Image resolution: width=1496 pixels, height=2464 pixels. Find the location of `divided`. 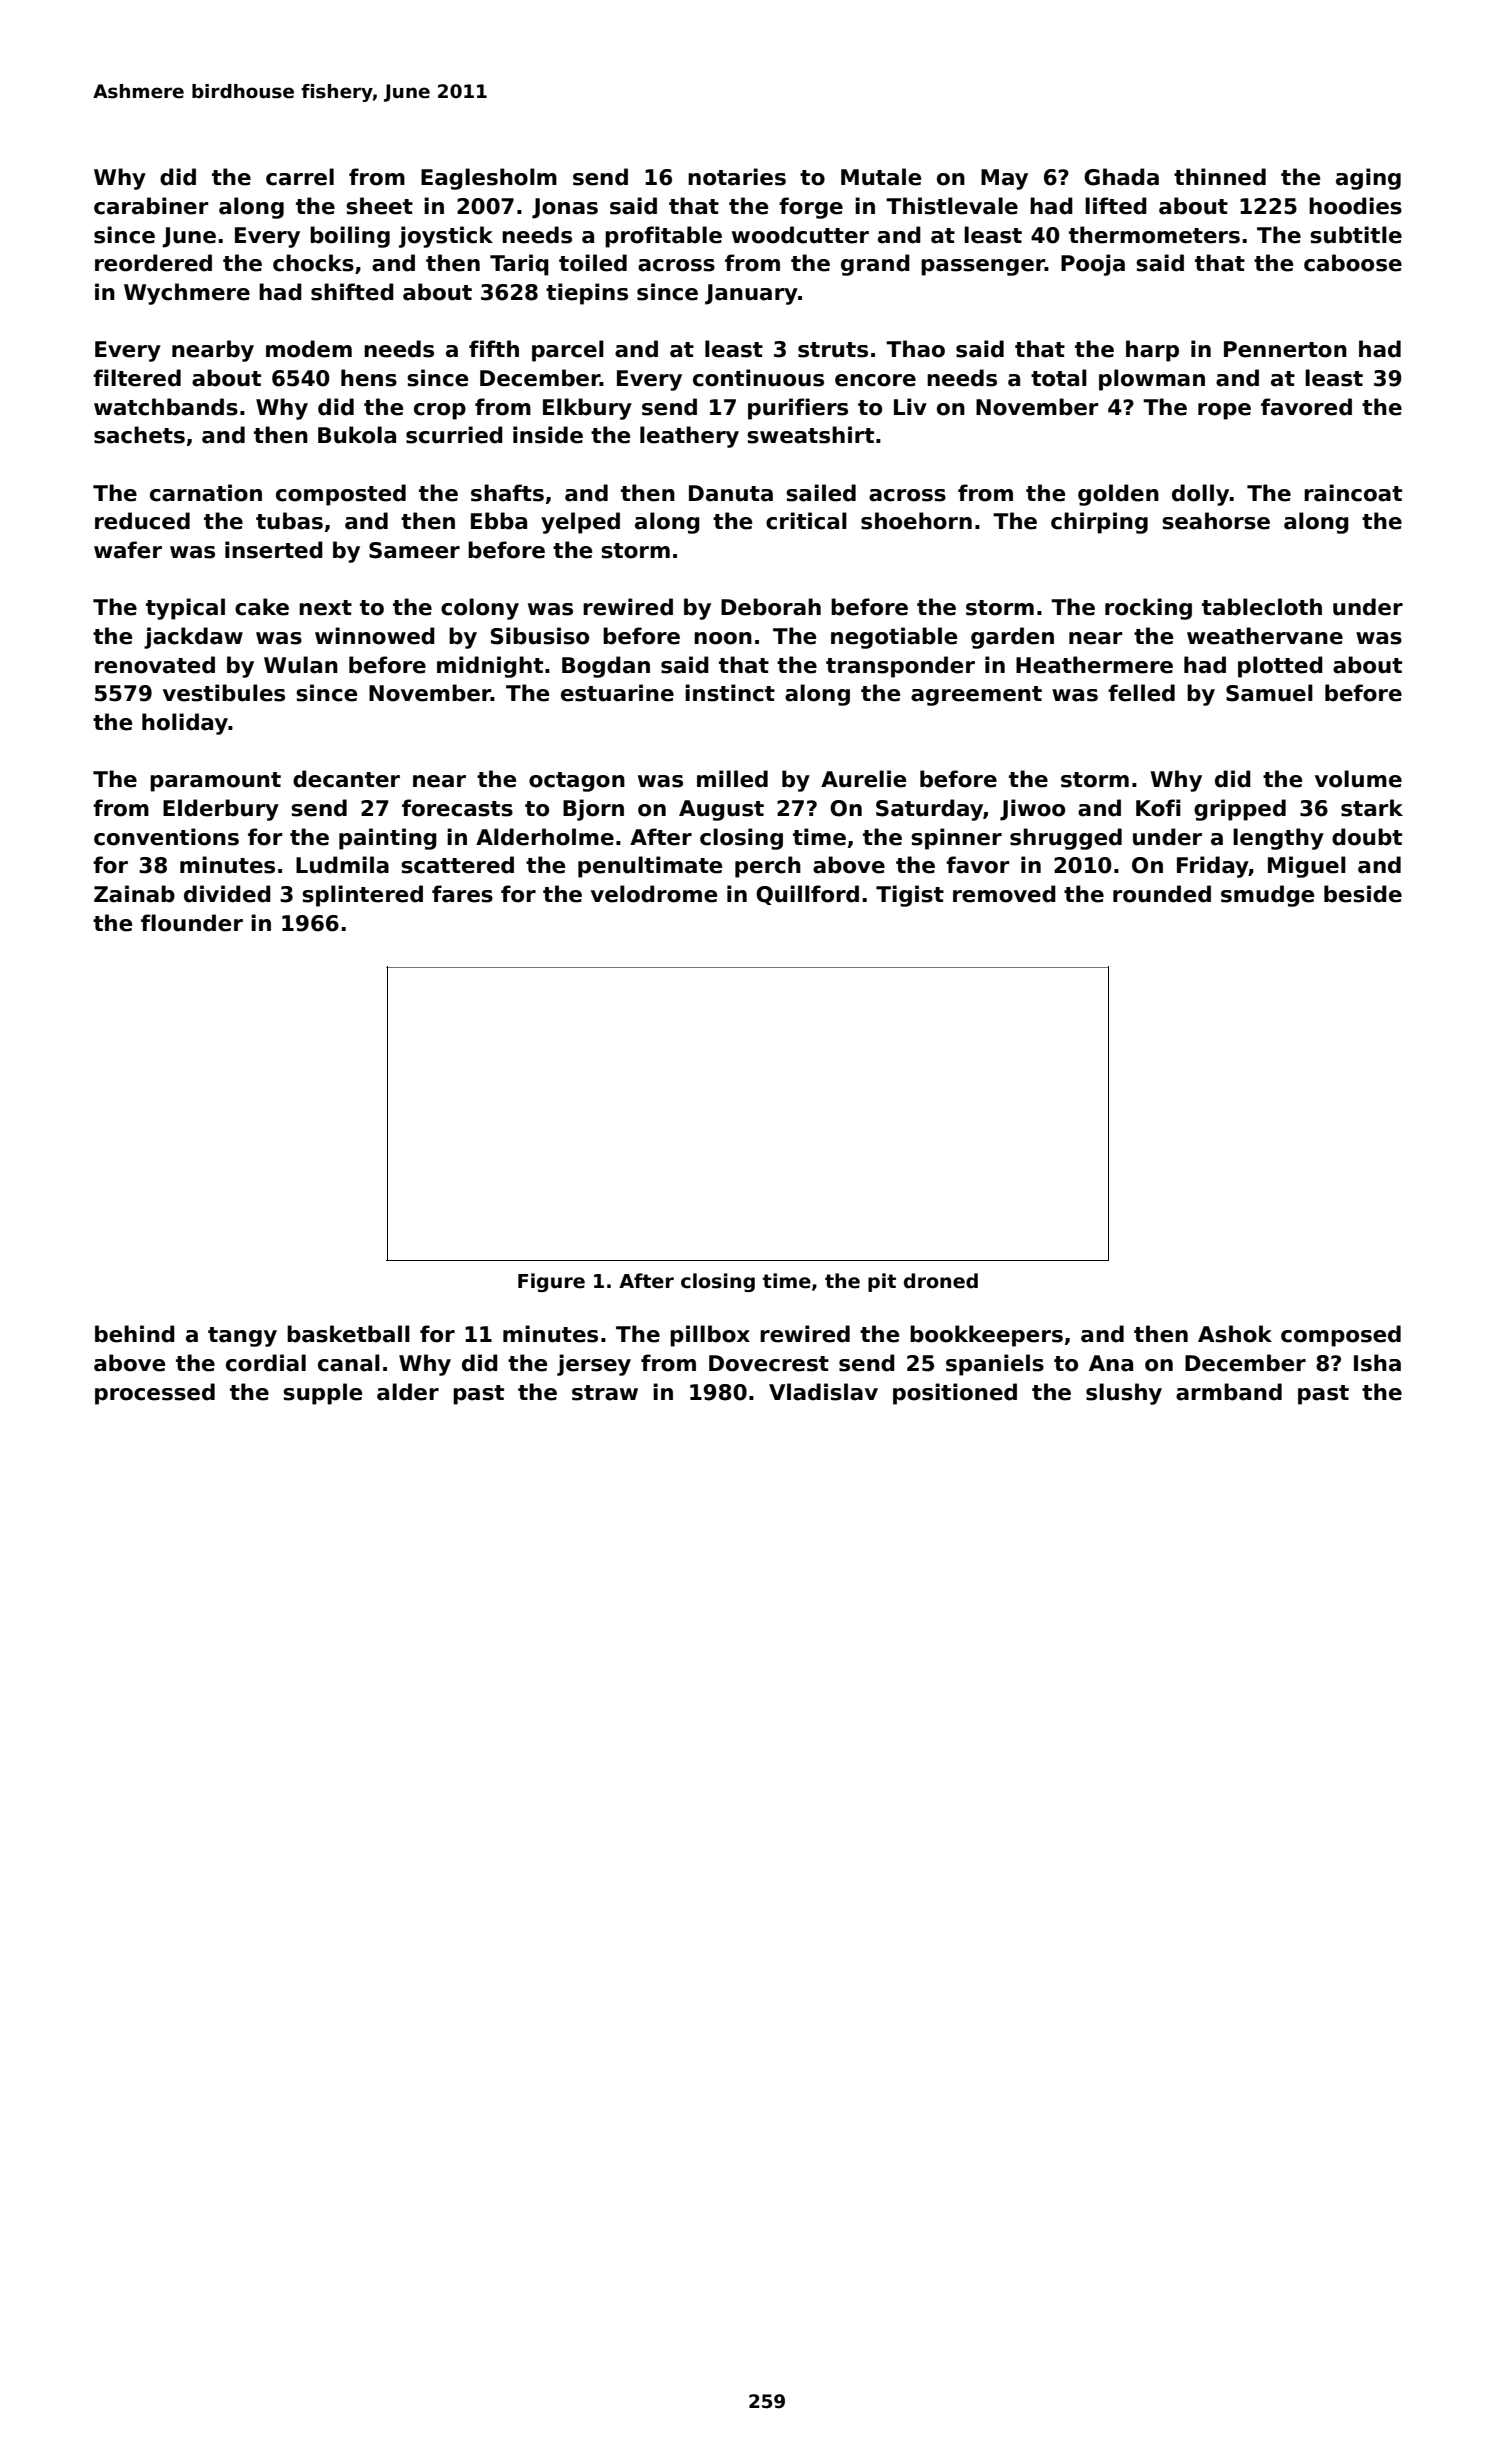

divided is located at coordinates (227, 894).
